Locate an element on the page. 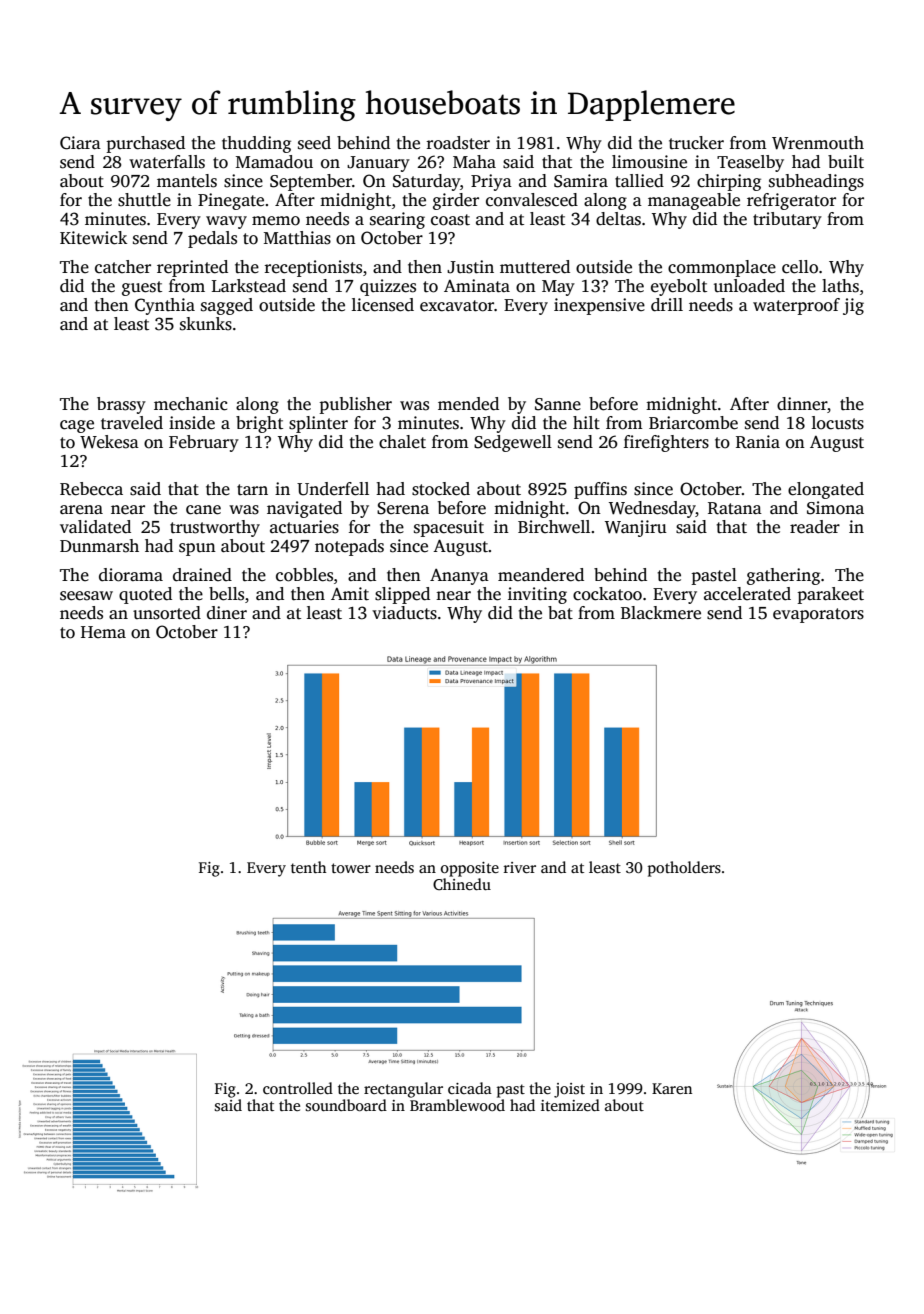  Ciara is located at coordinates (80, 143).
